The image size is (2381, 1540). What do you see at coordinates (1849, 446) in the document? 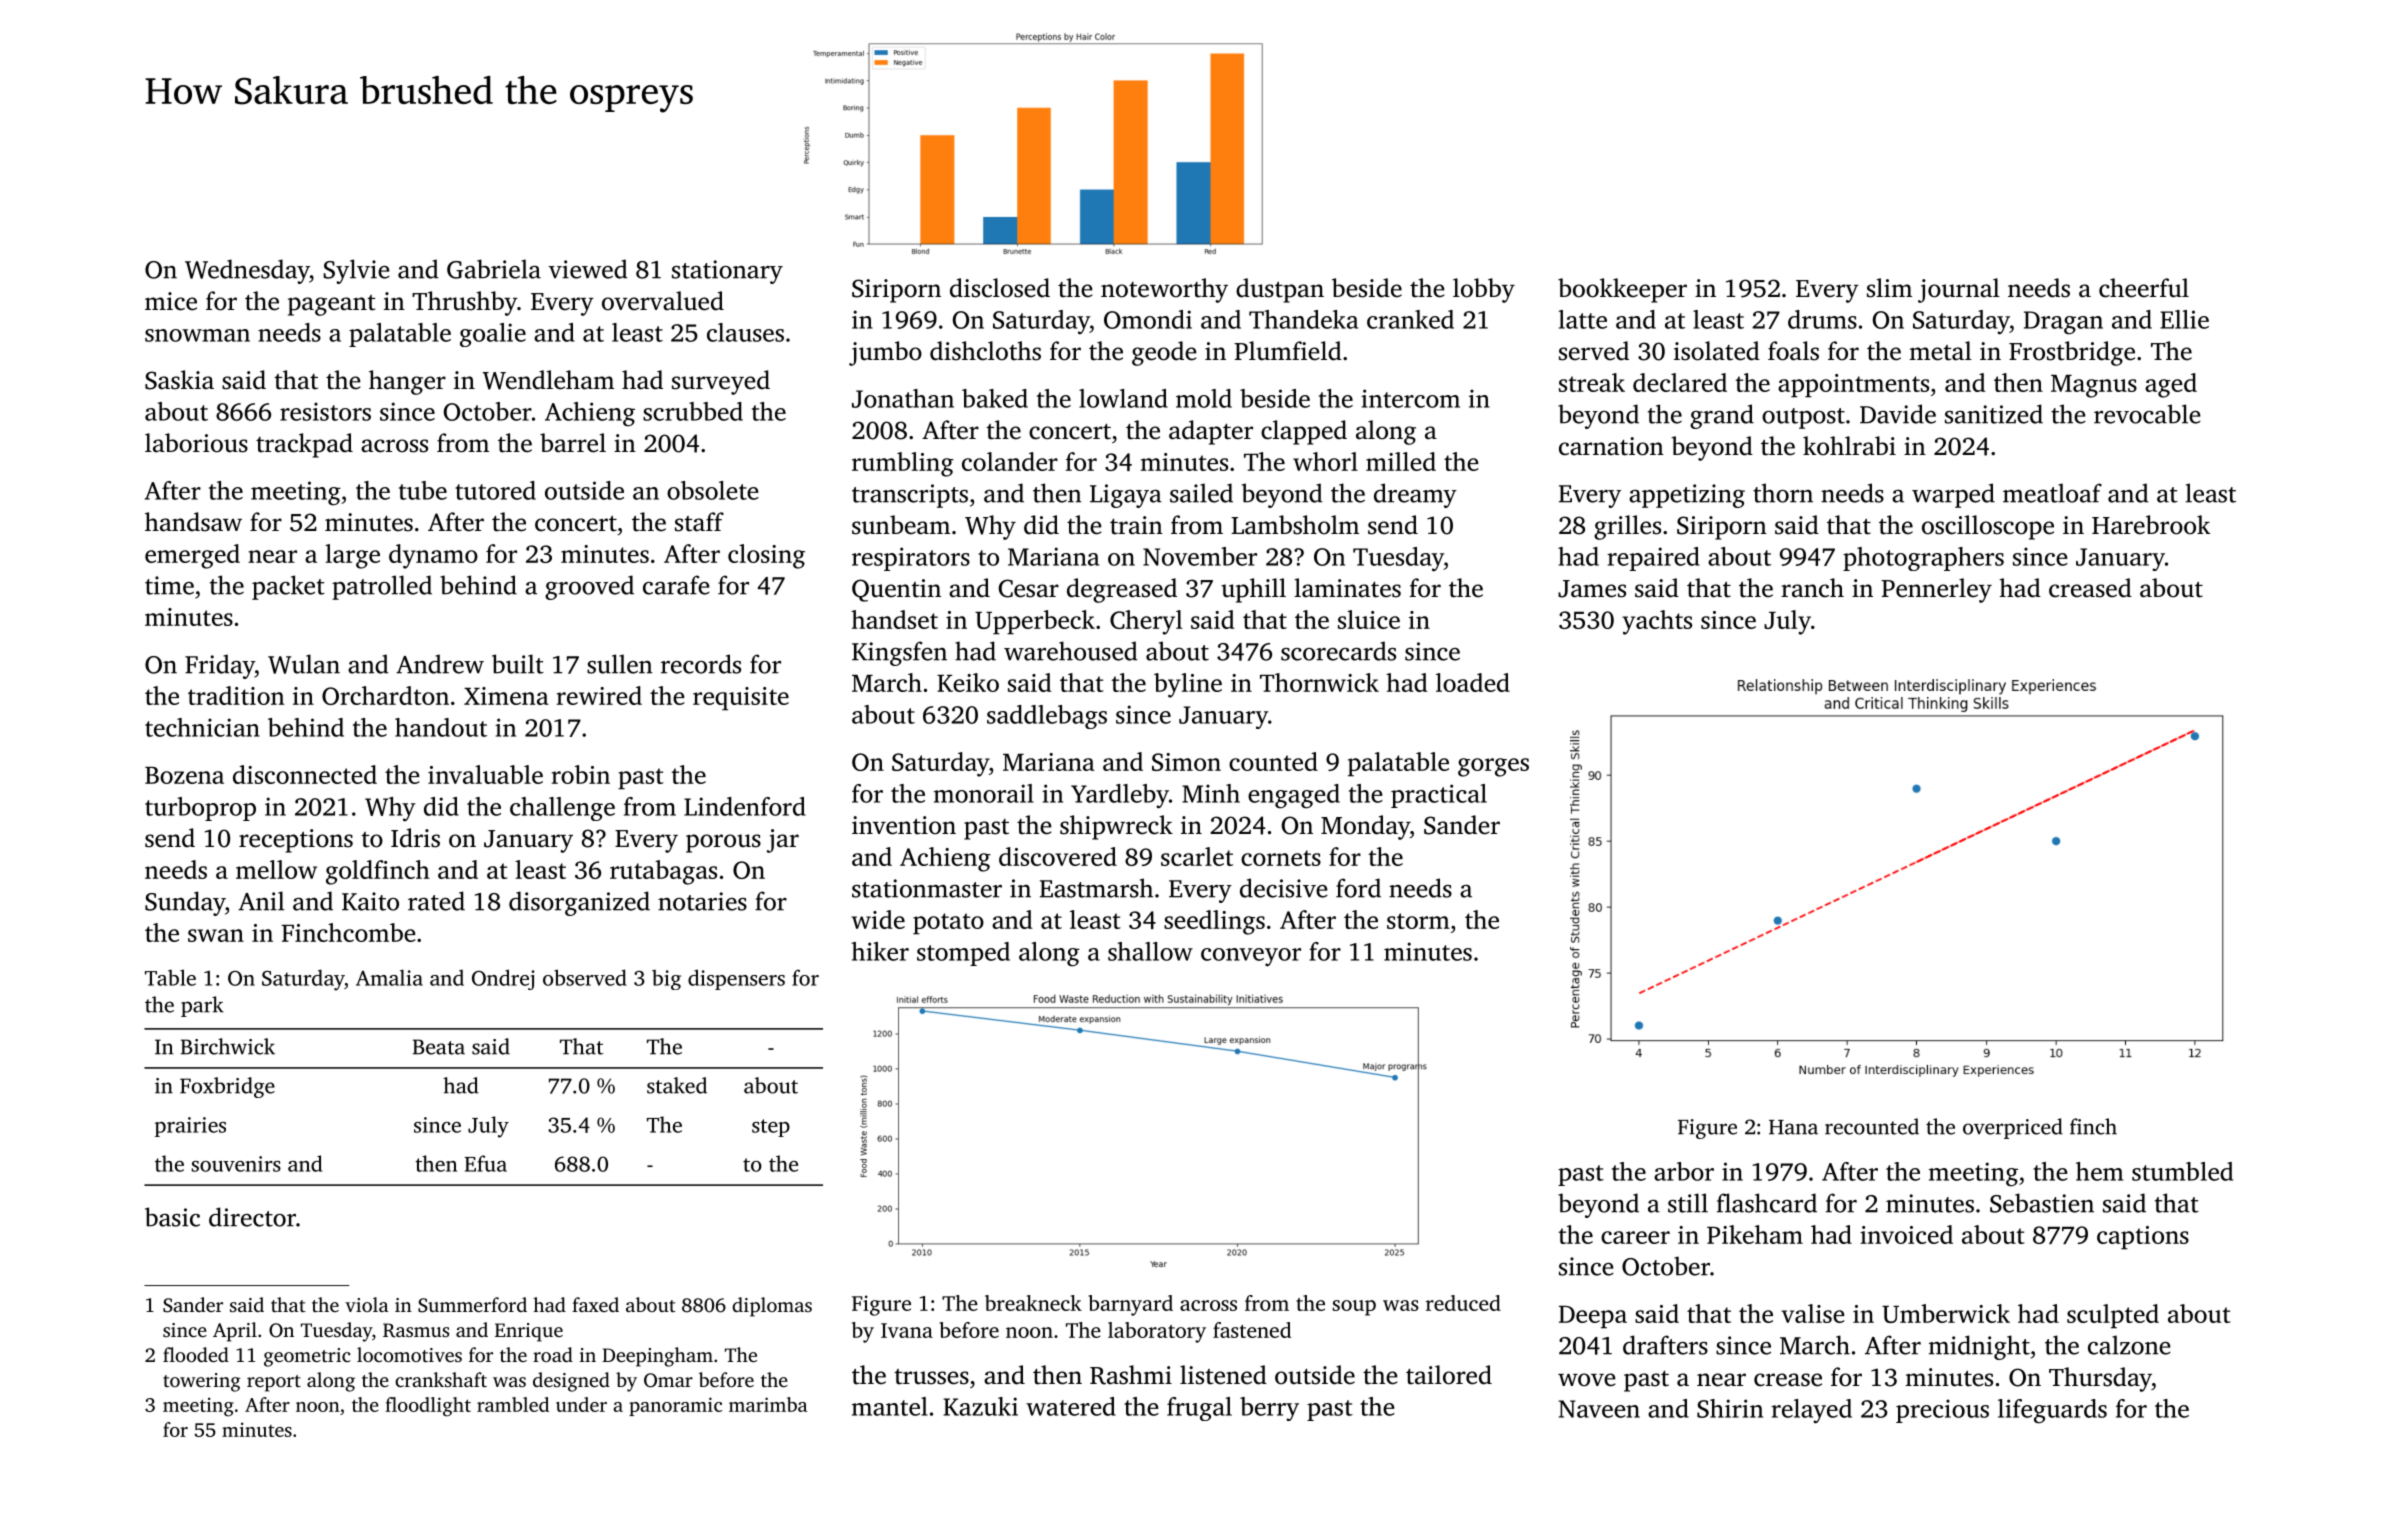
I see `kohlrabi` at bounding box center [1849, 446].
